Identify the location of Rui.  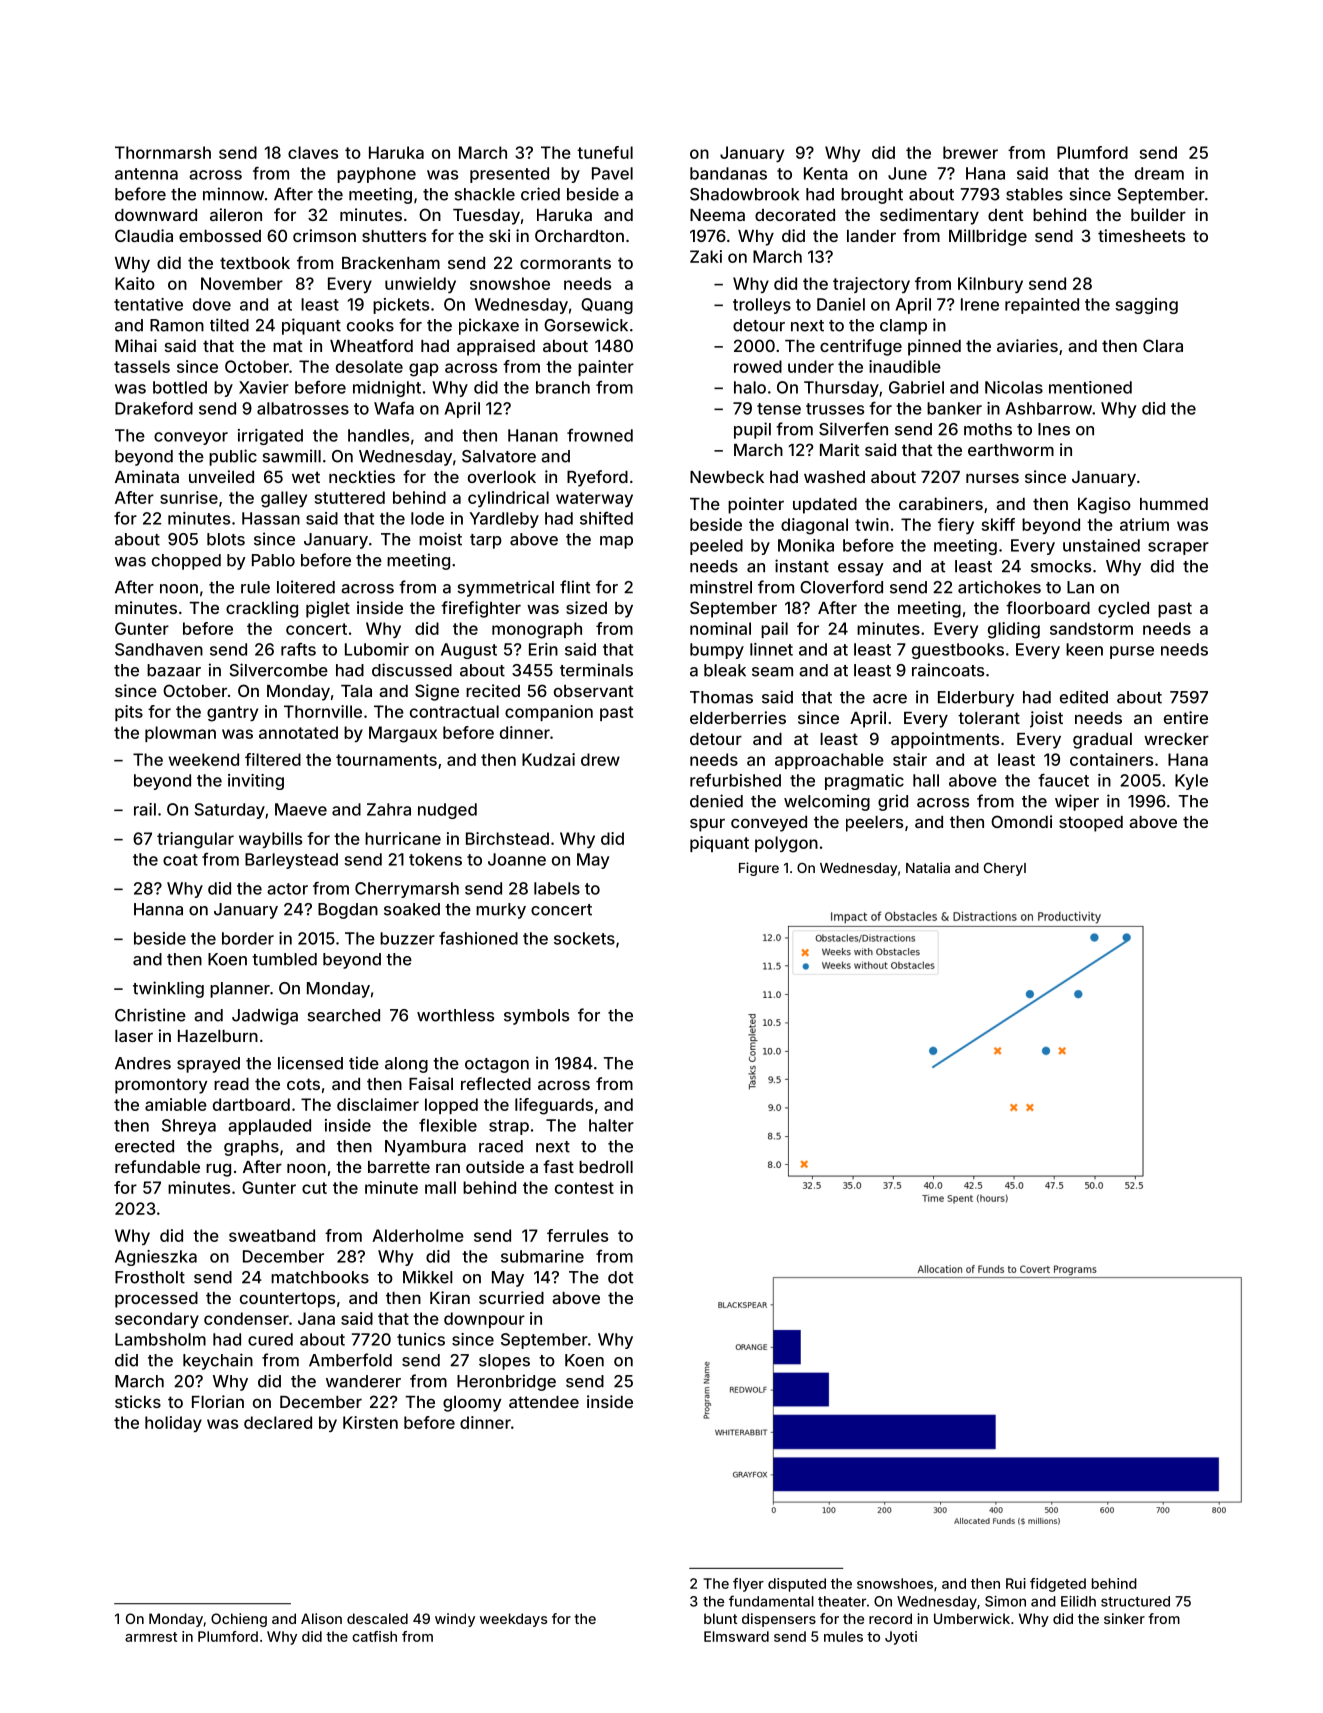
(1016, 1583).
